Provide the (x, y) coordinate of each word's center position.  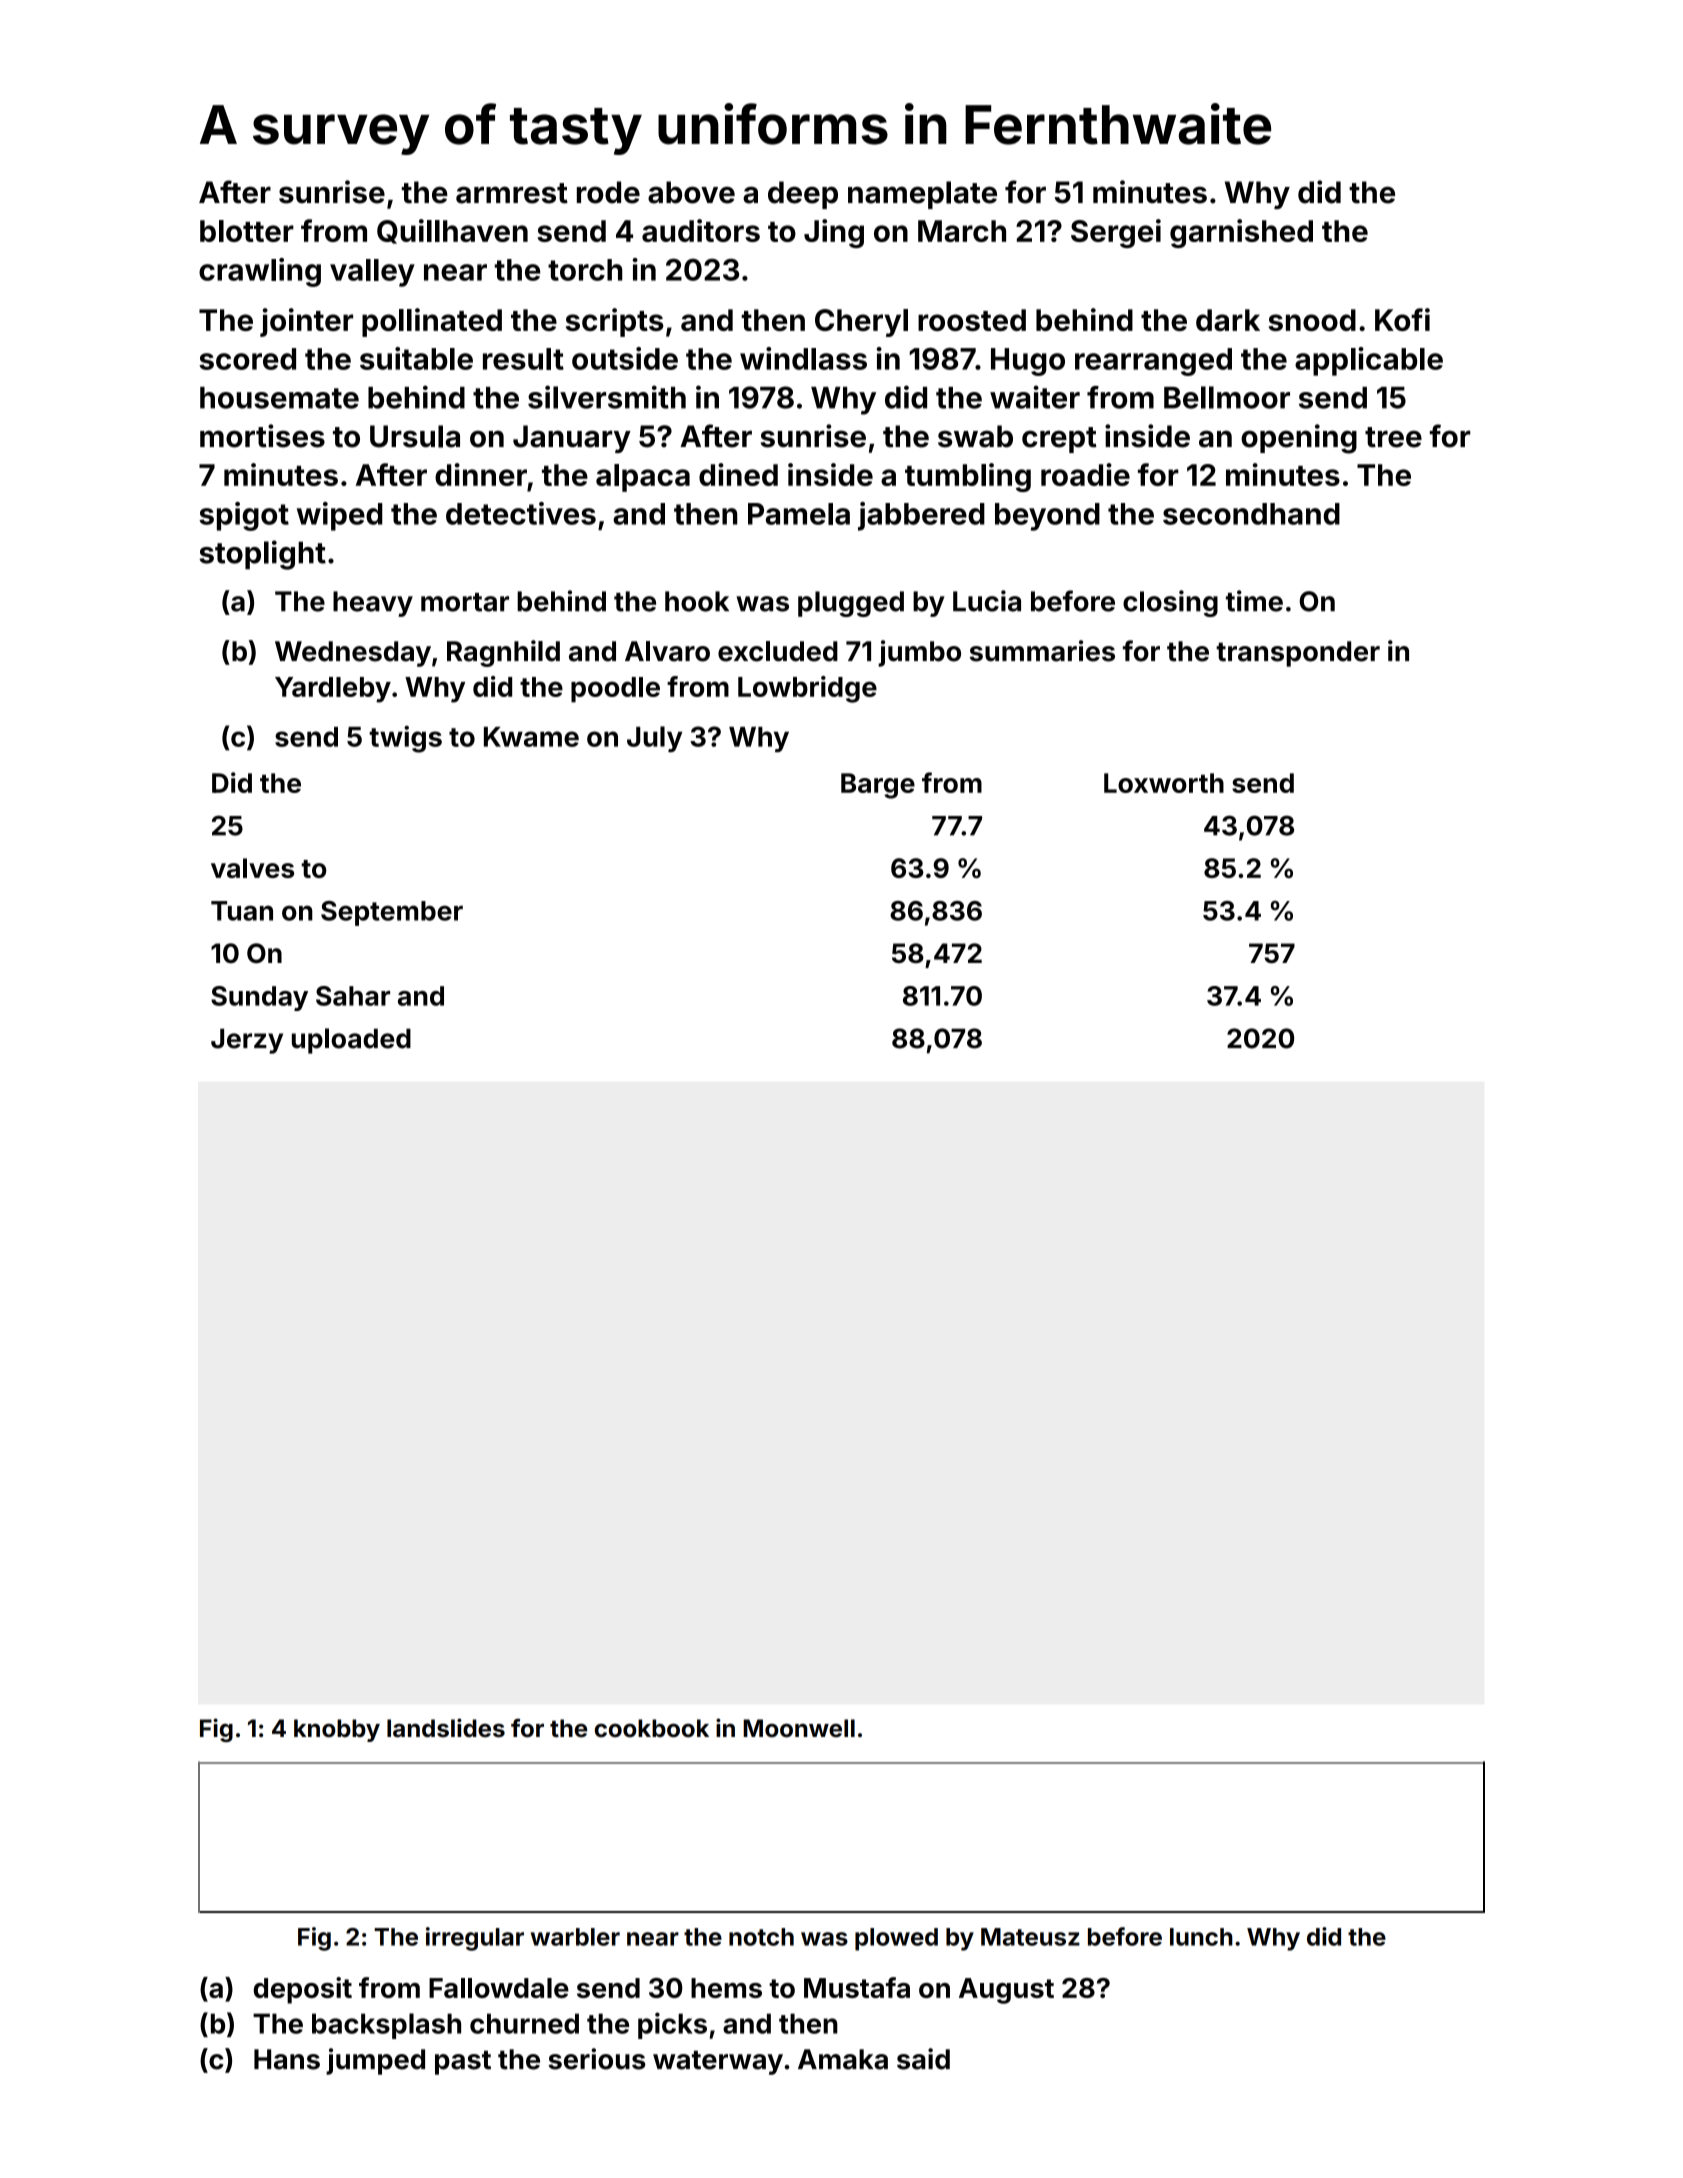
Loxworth (1164, 783)
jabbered (921, 516)
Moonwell (799, 1728)
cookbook (652, 1728)
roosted (972, 320)
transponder (1298, 654)
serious (597, 2059)
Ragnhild (503, 653)
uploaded (351, 1041)
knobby (337, 1730)
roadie (1085, 474)
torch (585, 270)
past (463, 2062)
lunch (1201, 1937)
